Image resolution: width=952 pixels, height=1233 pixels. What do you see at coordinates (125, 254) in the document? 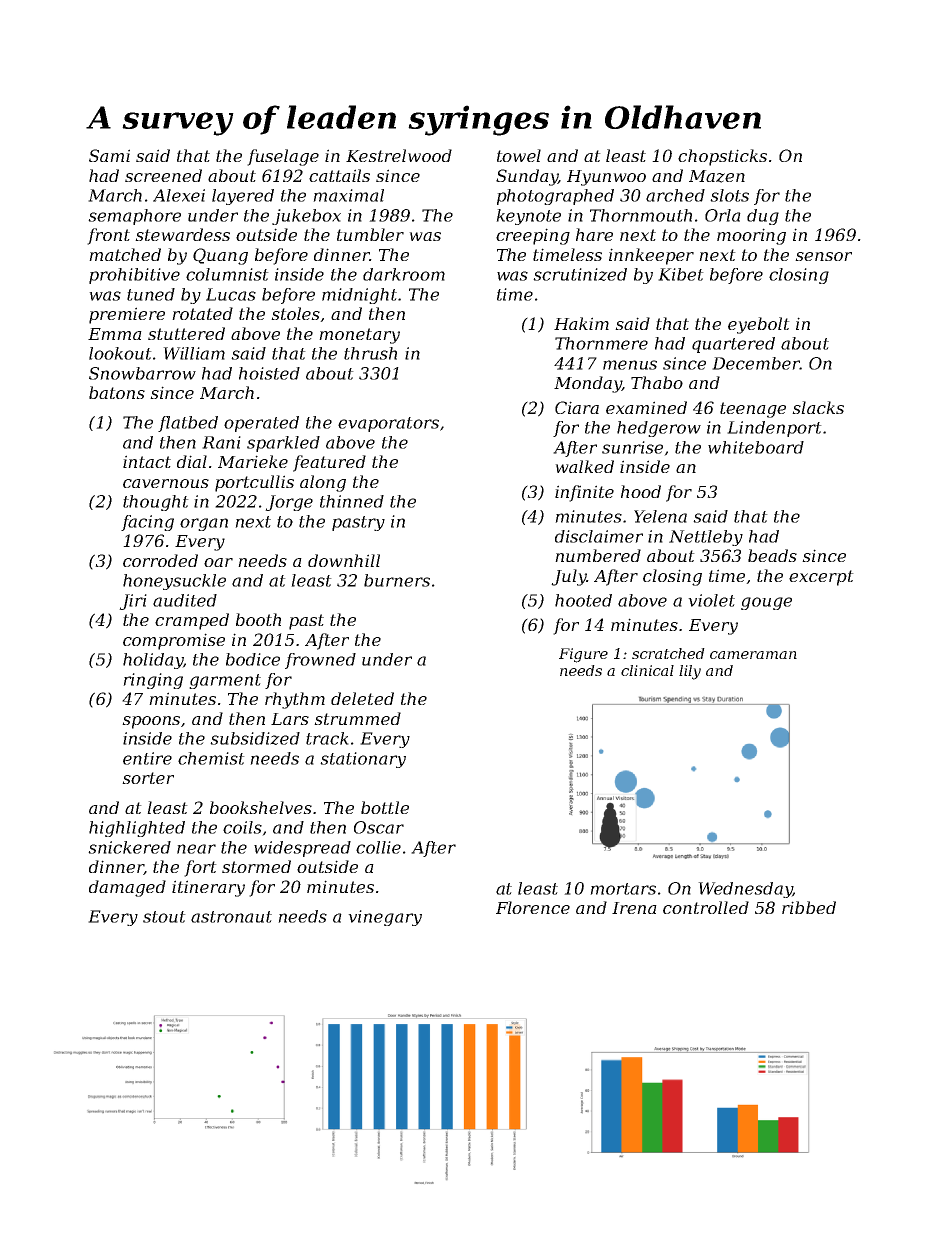
I see `matched` at bounding box center [125, 254].
